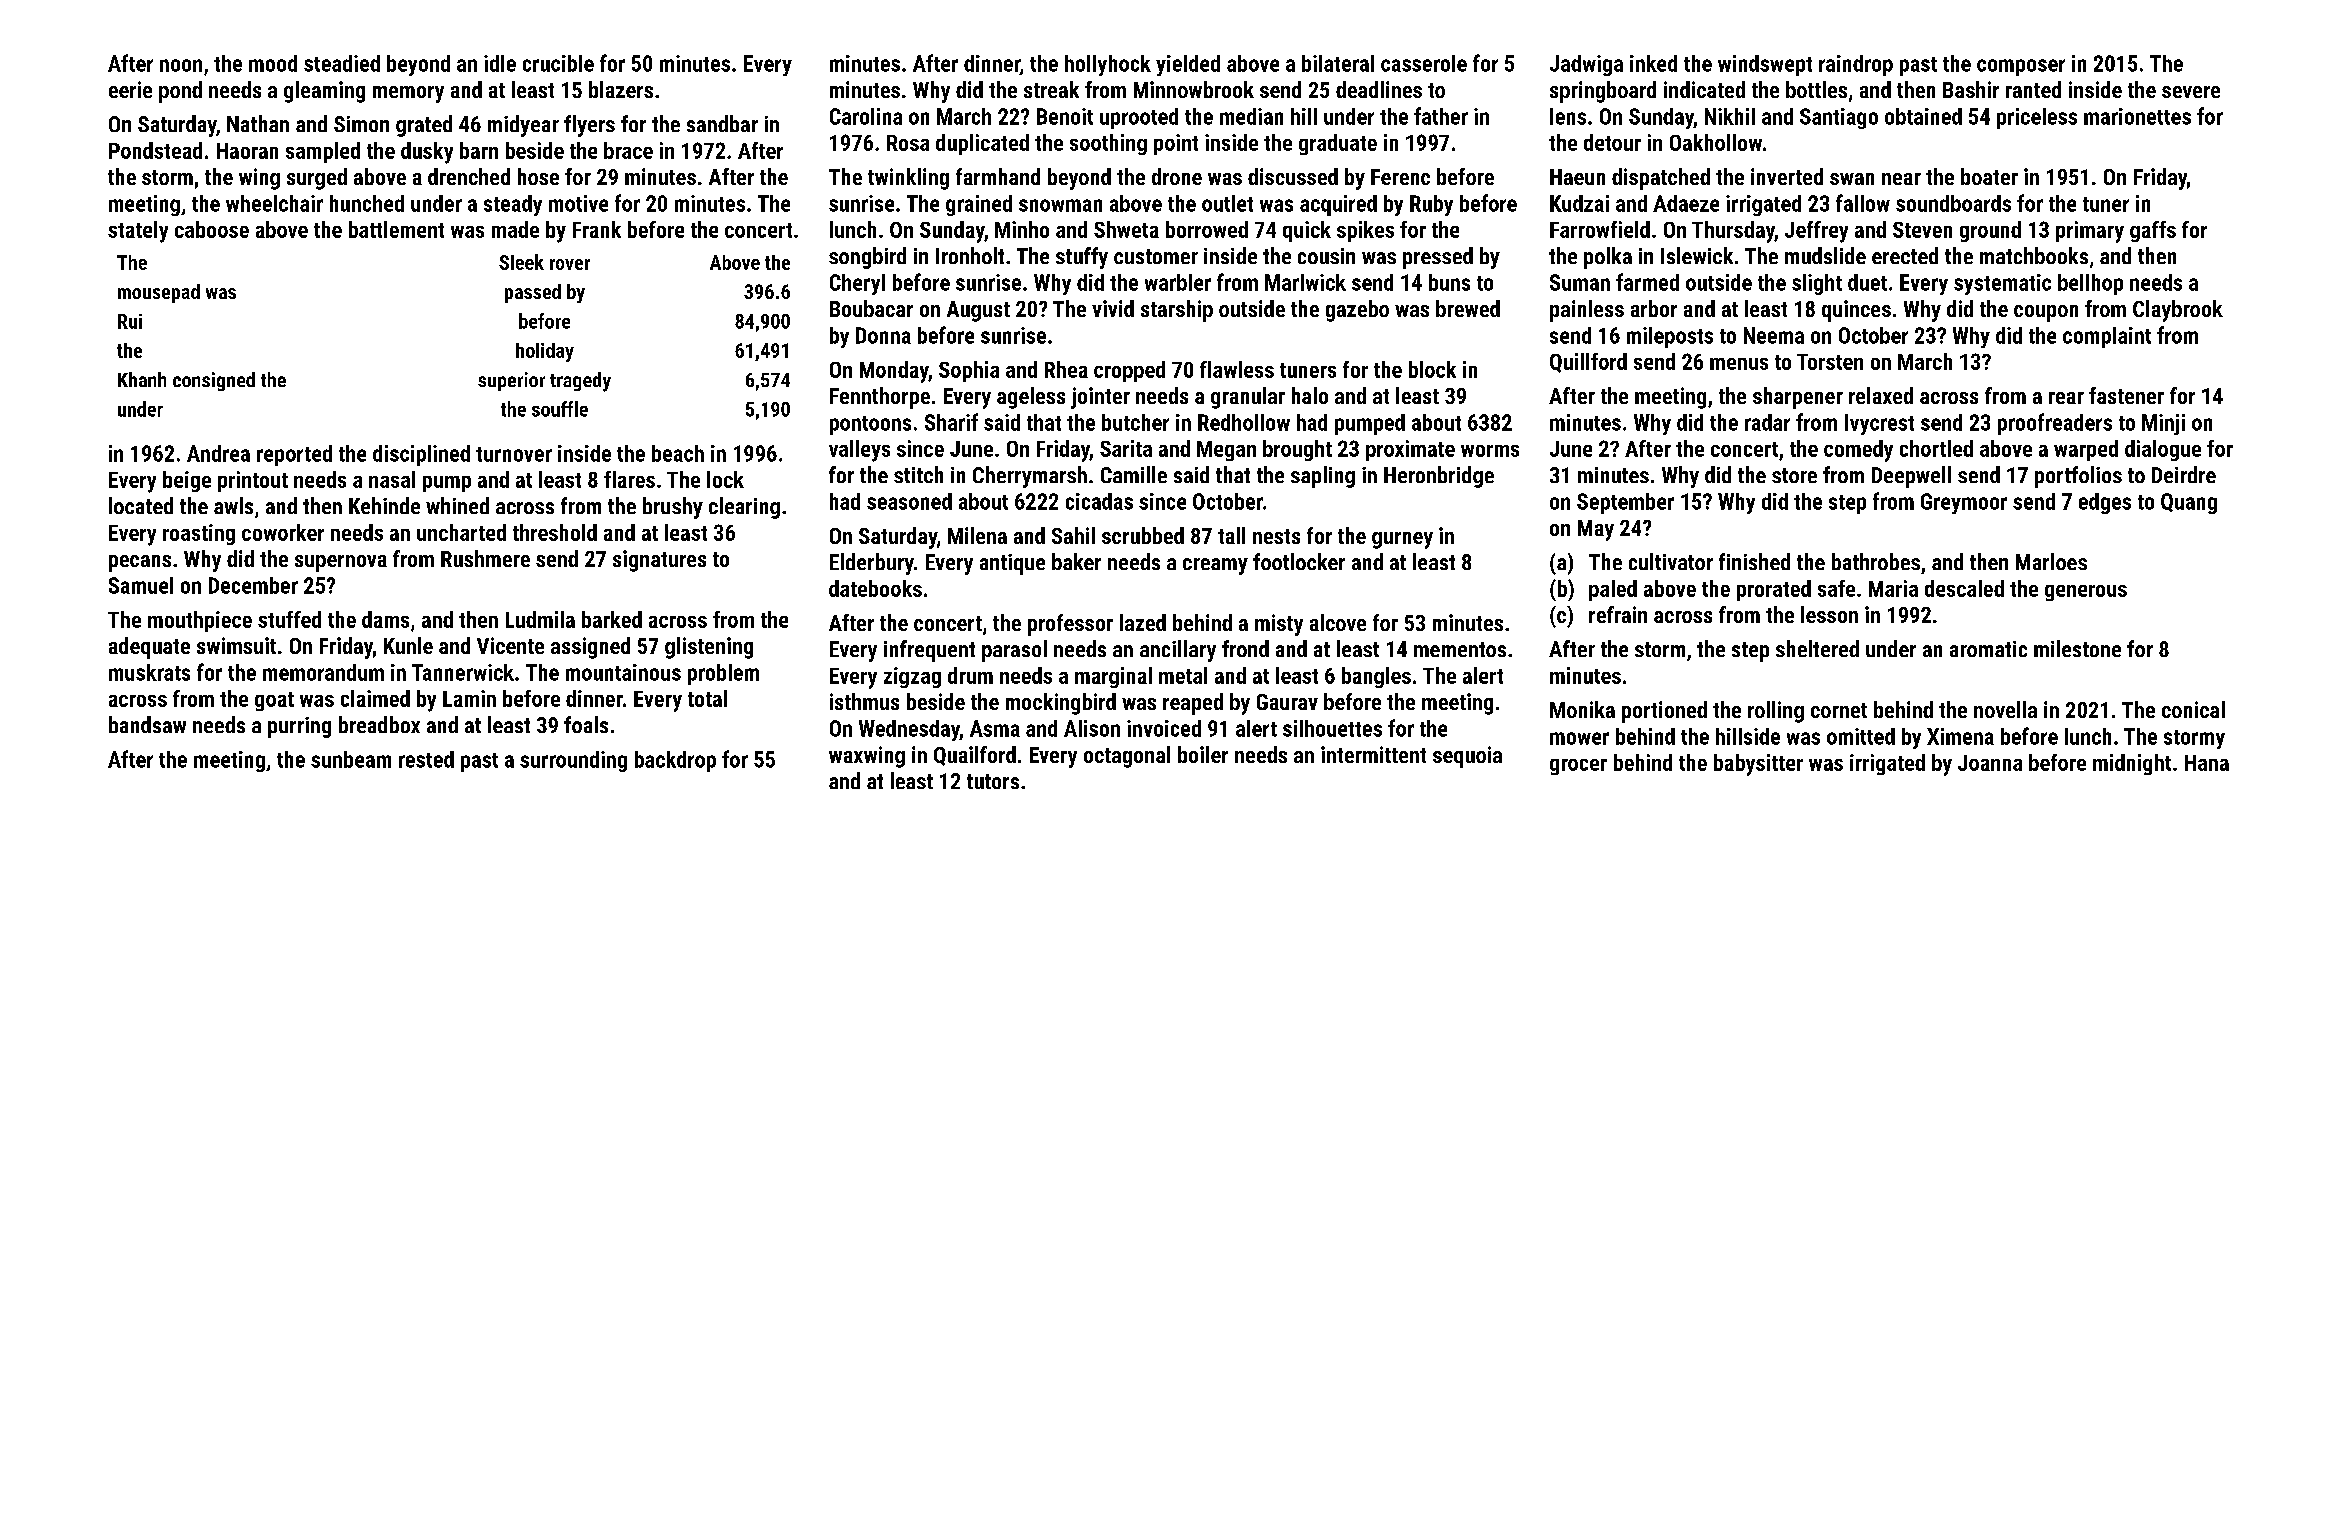 The height and width of the screenshot is (1520, 2349). Describe the element at coordinates (1188, 65) in the screenshot. I see `yielded` at that location.
